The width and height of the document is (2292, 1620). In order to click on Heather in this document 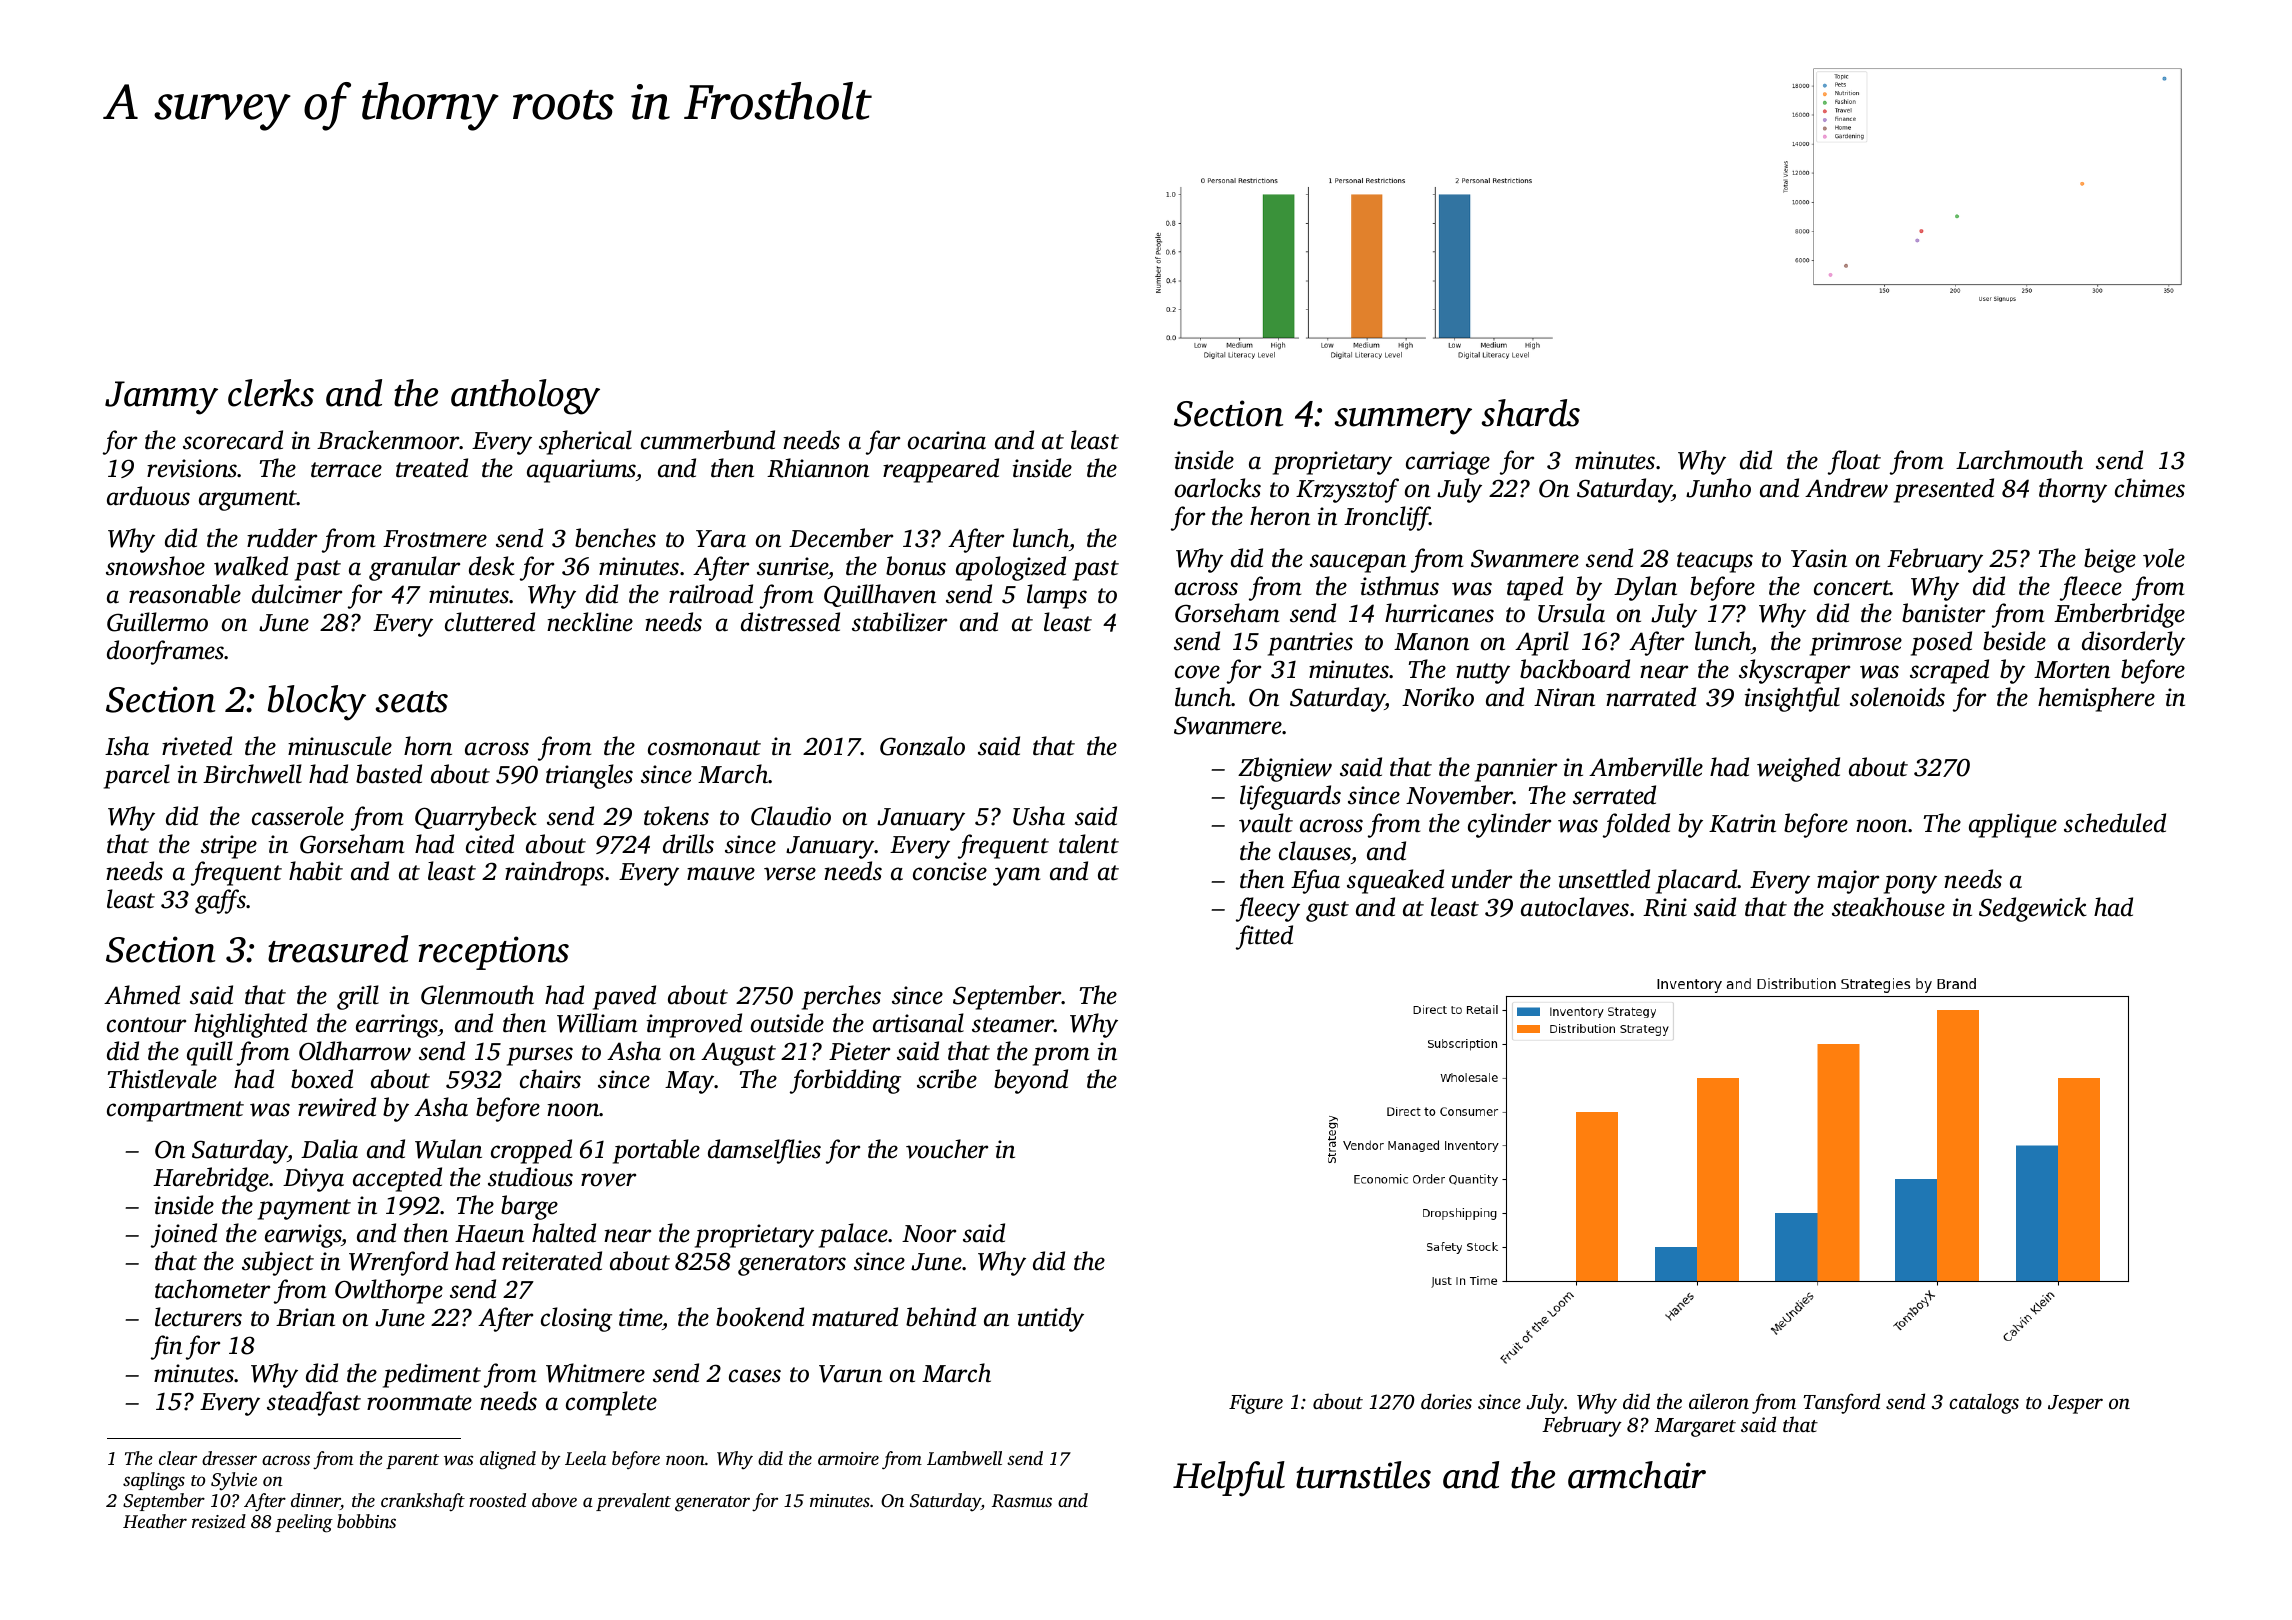, I will do `click(155, 1521)`.
